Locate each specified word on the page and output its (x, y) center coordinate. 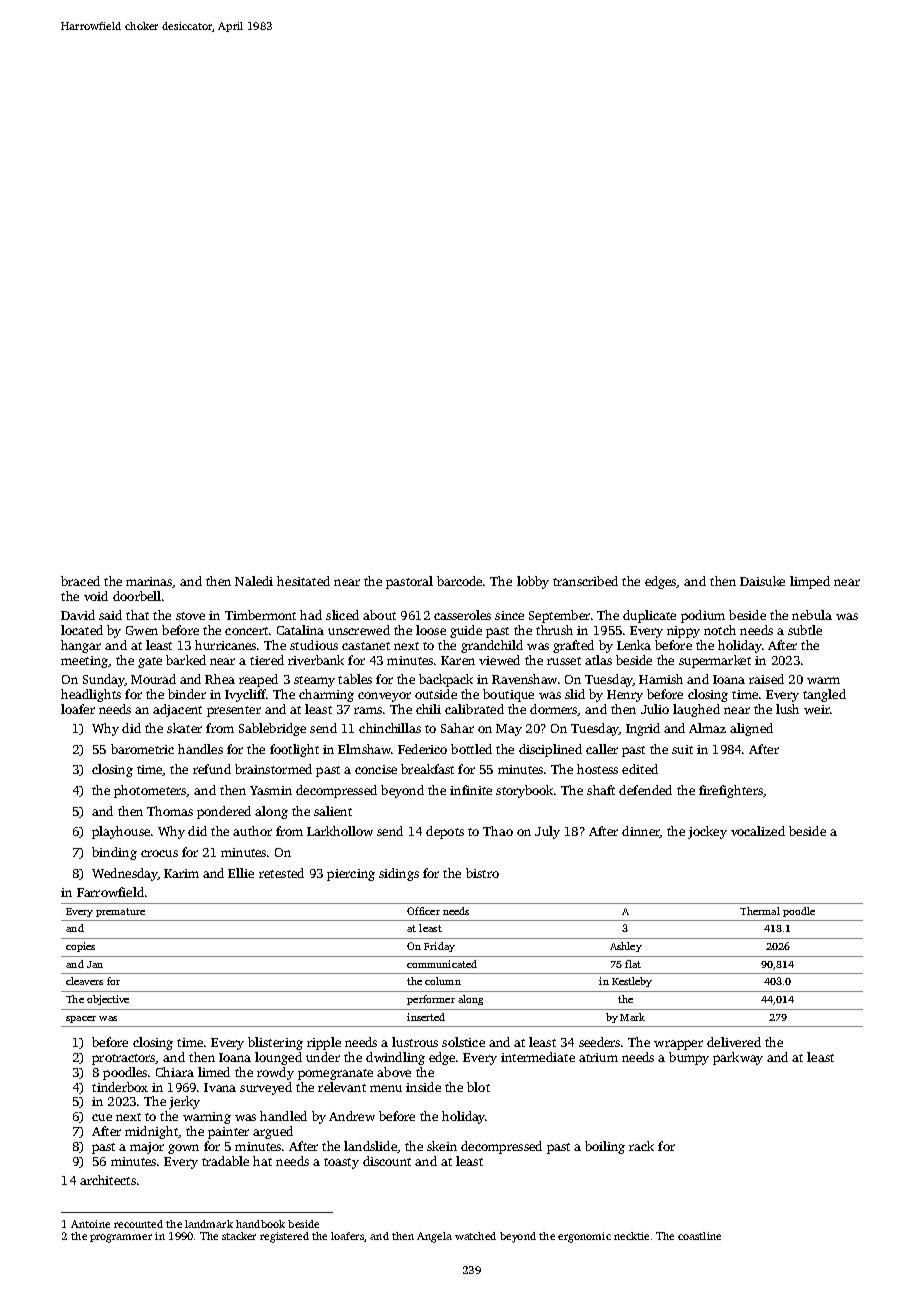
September (559, 616)
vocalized (758, 831)
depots (445, 832)
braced (80, 581)
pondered (224, 812)
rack (641, 1146)
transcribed (585, 581)
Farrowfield (110, 892)
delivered (734, 1042)
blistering (275, 1043)
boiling (605, 1147)
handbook (260, 1224)
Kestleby (632, 982)
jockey (707, 832)
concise (376, 769)
